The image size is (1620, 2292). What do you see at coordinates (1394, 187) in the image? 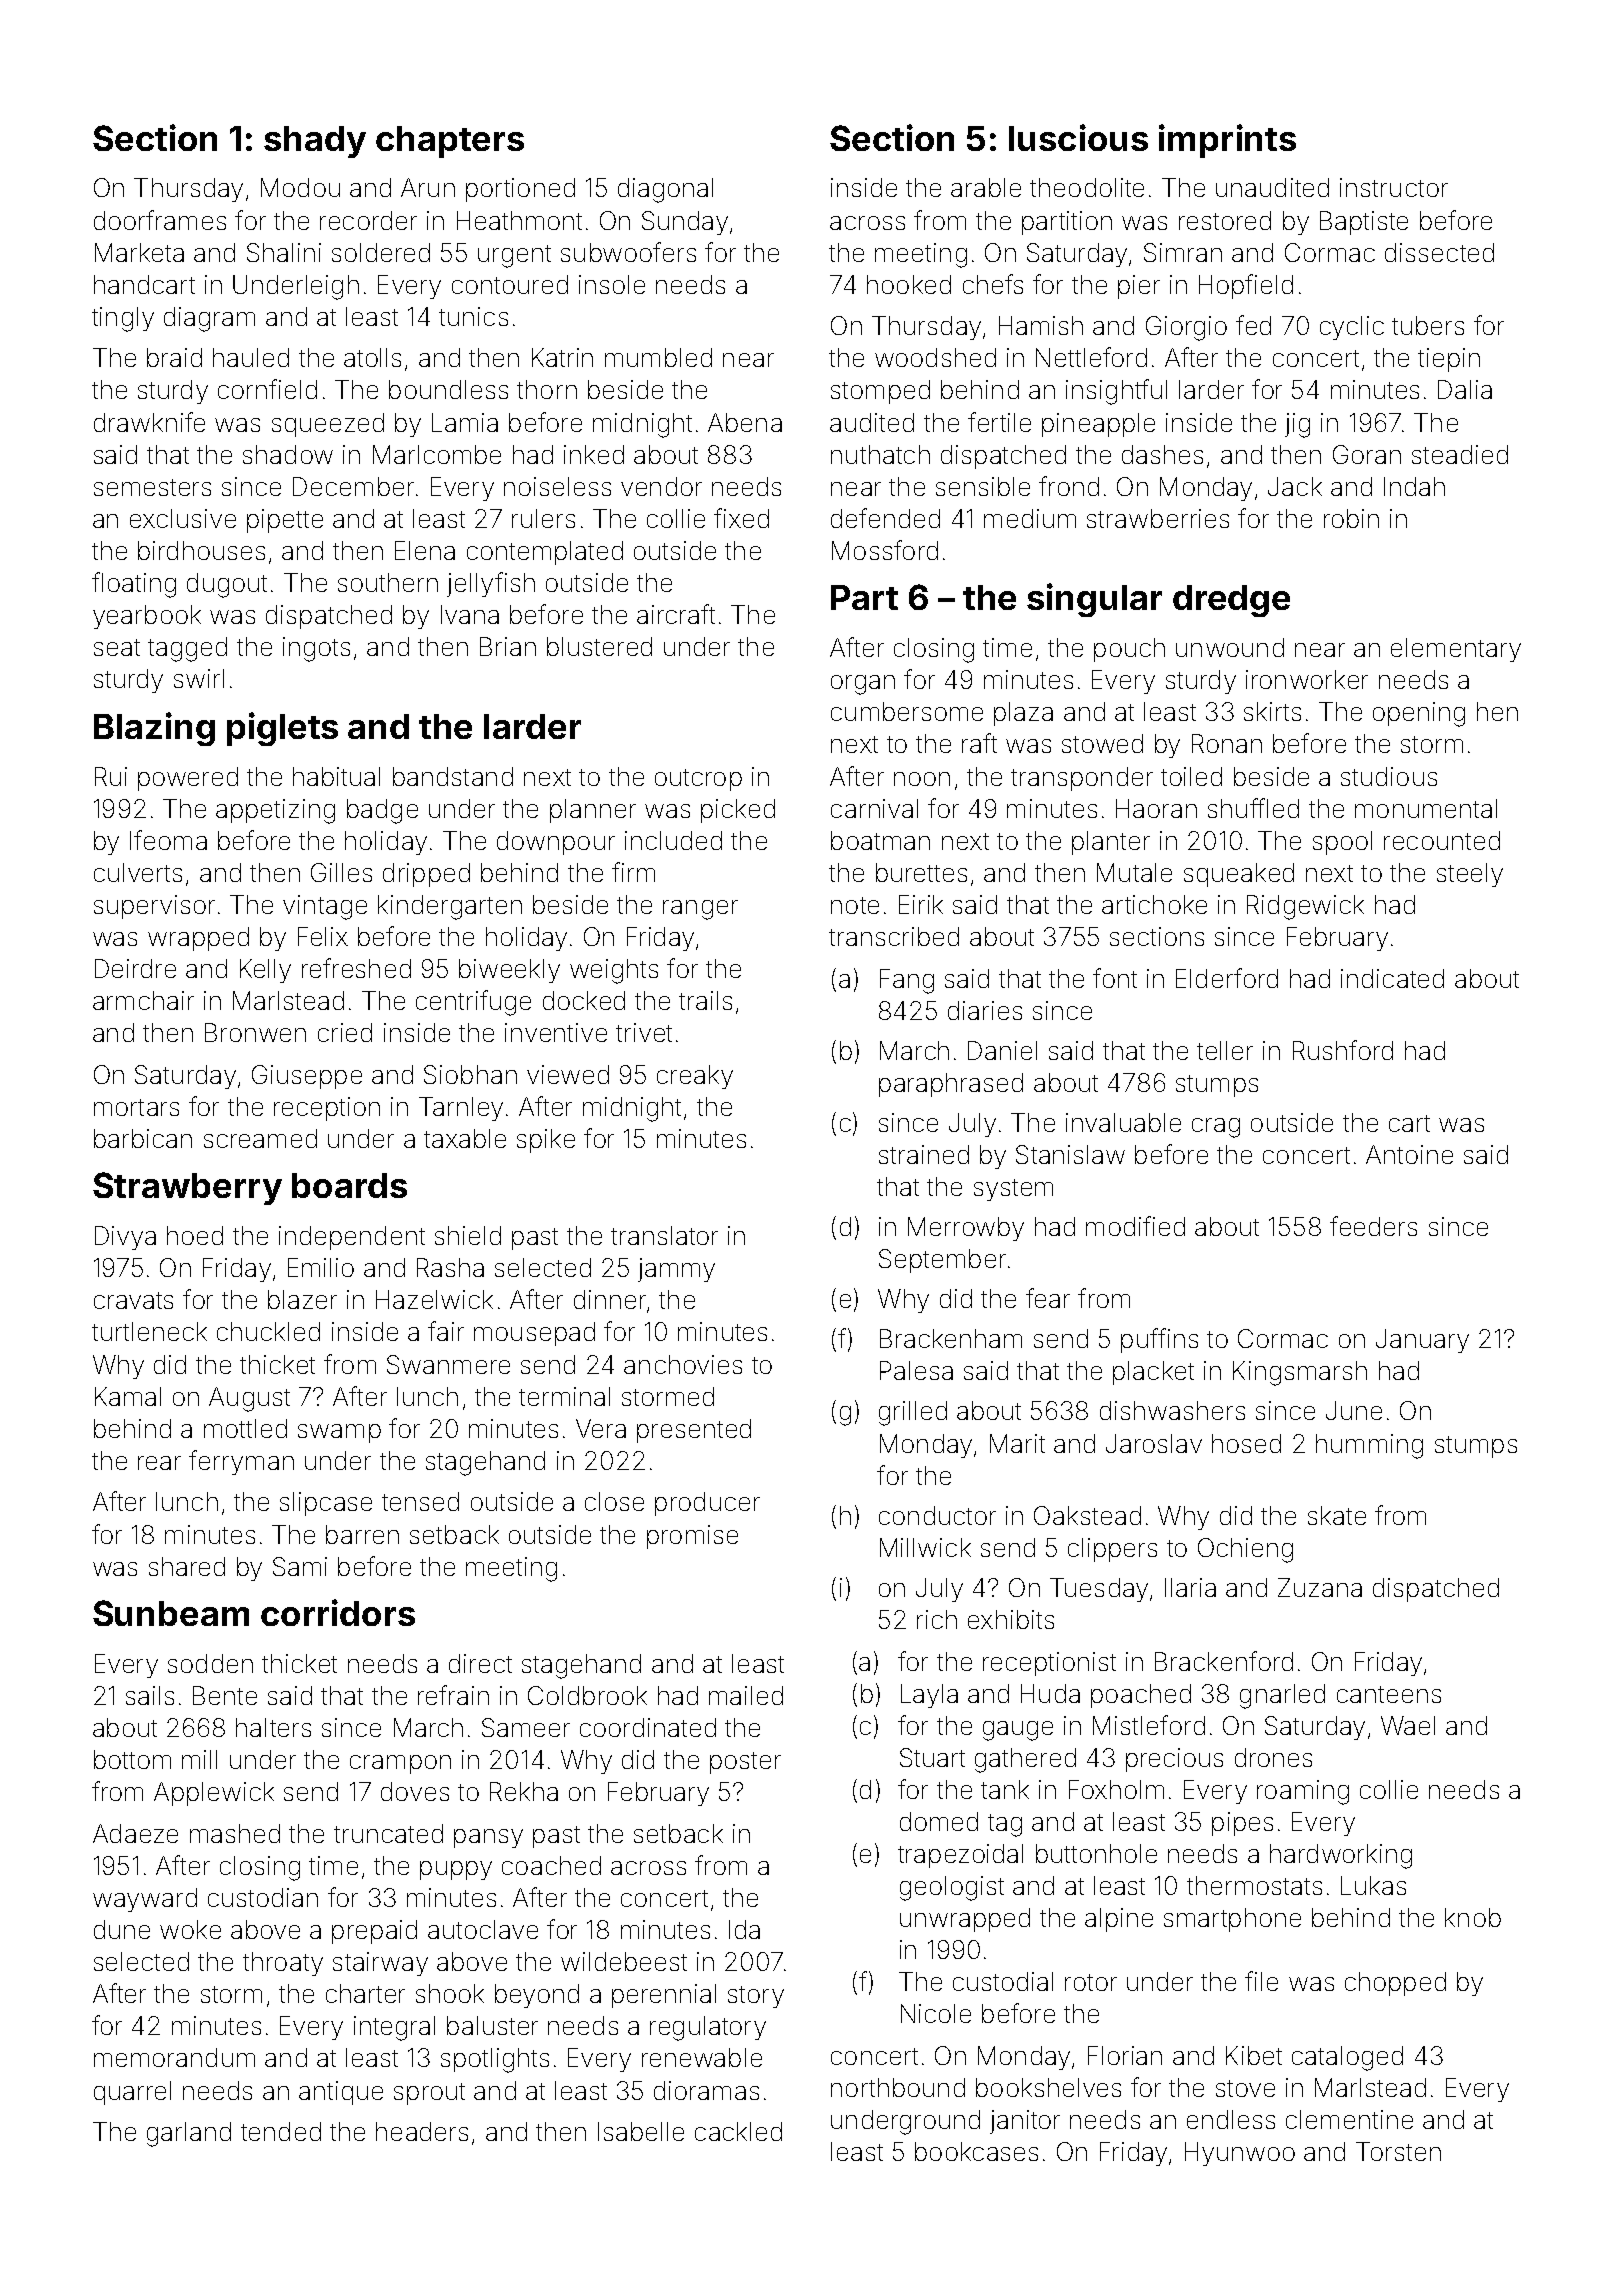
I see `instructor` at bounding box center [1394, 187].
